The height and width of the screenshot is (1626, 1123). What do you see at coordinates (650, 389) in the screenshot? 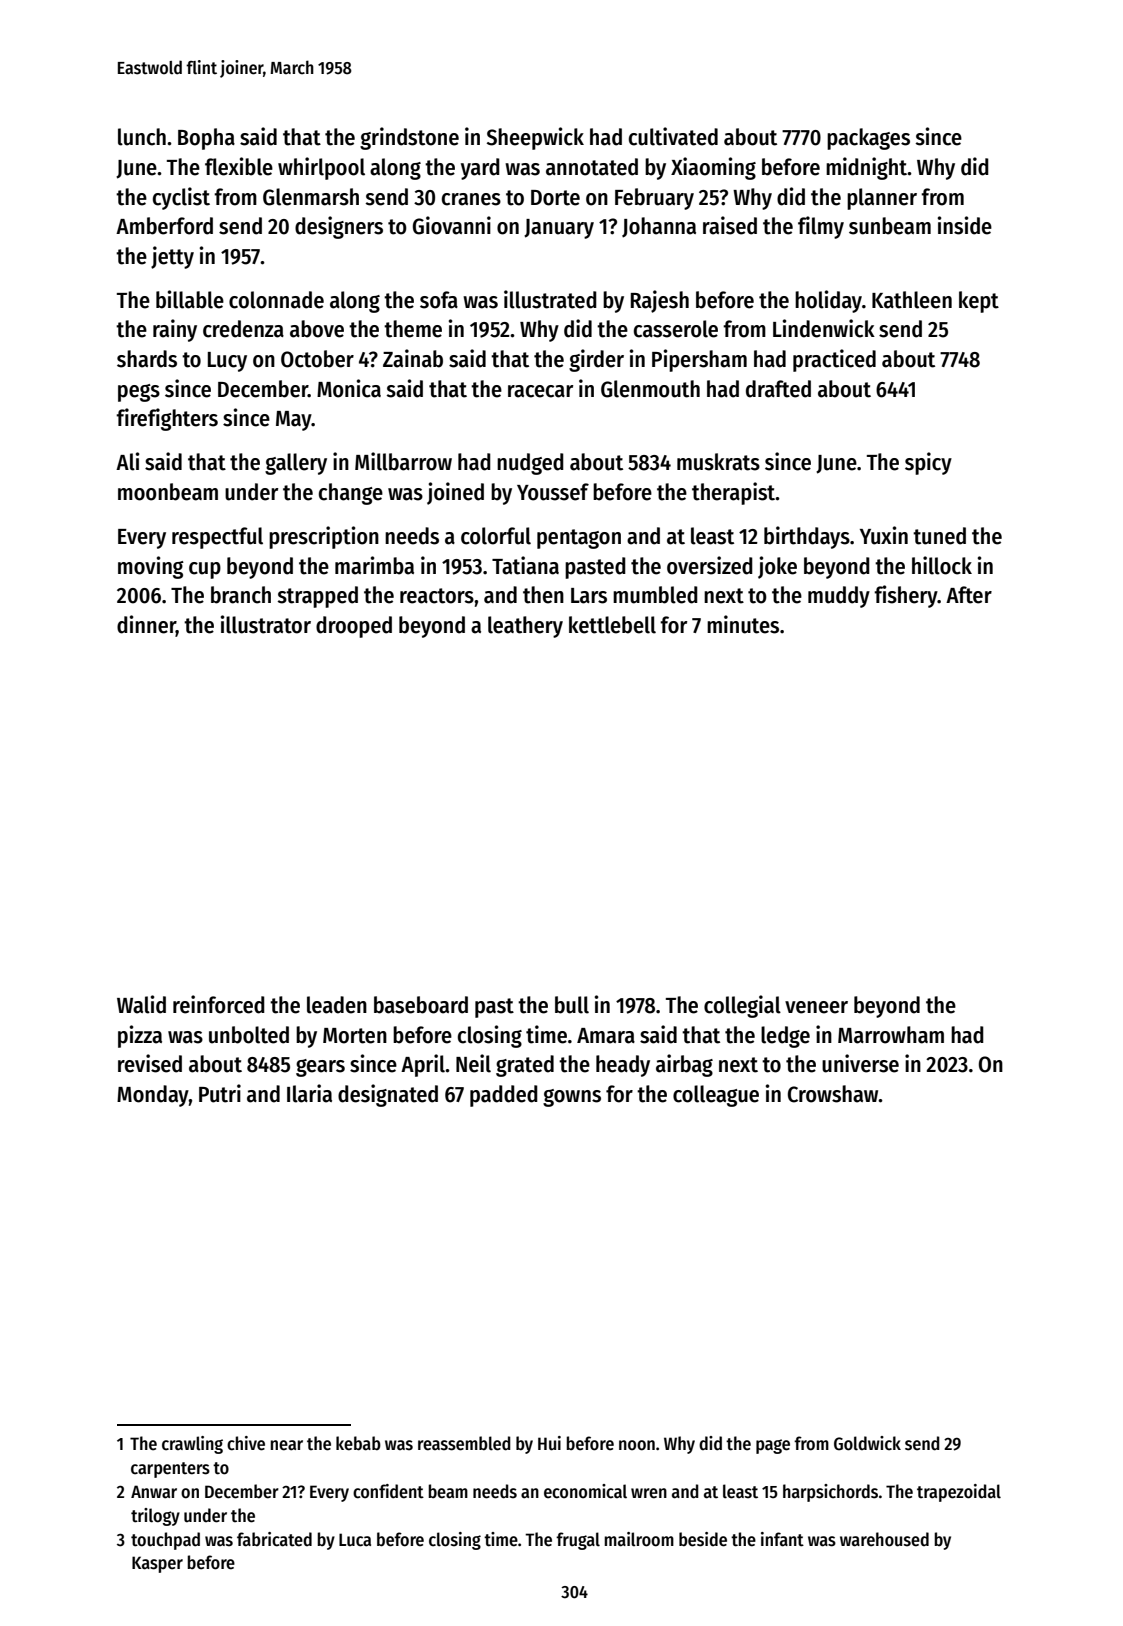
I see `Glenmouth` at bounding box center [650, 389].
